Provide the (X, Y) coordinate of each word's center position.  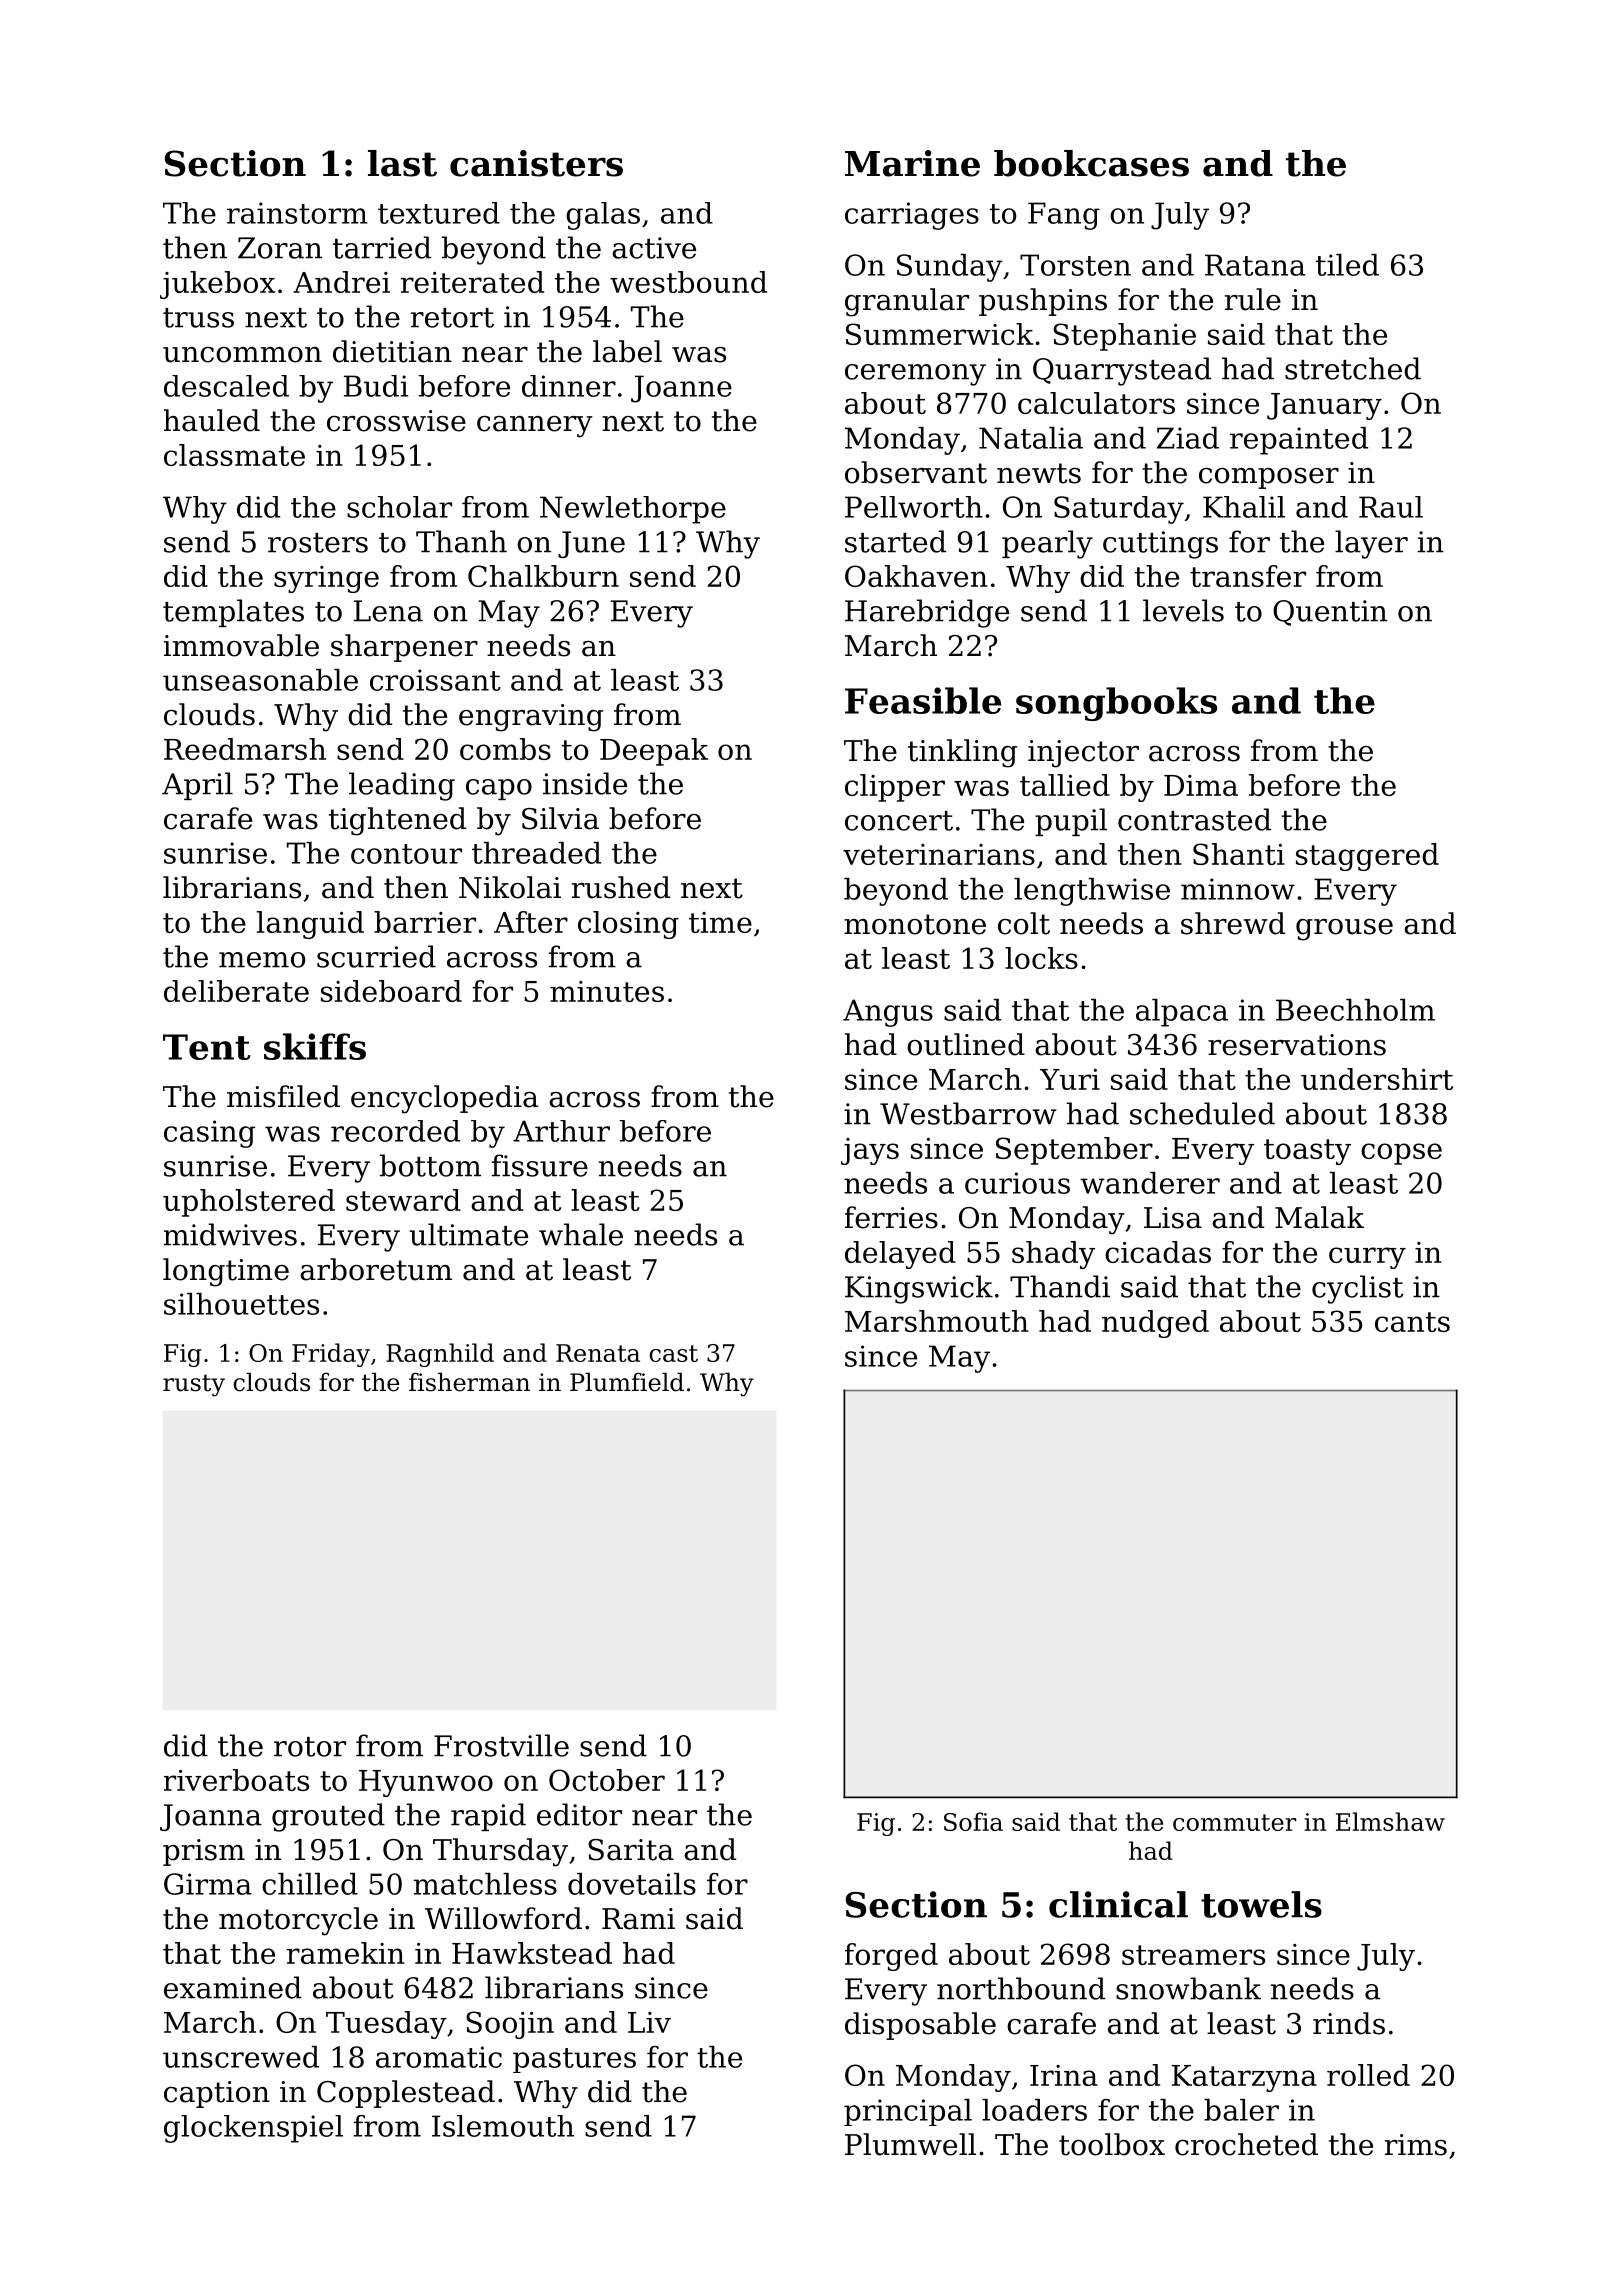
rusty (194, 1385)
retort (452, 318)
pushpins (1043, 302)
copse (1401, 1154)
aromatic (439, 2057)
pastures (574, 2060)
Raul (1391, 507)
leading (402, 786)
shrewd (1233, 923)
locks (1041, 958)
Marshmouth (937, 1321)
